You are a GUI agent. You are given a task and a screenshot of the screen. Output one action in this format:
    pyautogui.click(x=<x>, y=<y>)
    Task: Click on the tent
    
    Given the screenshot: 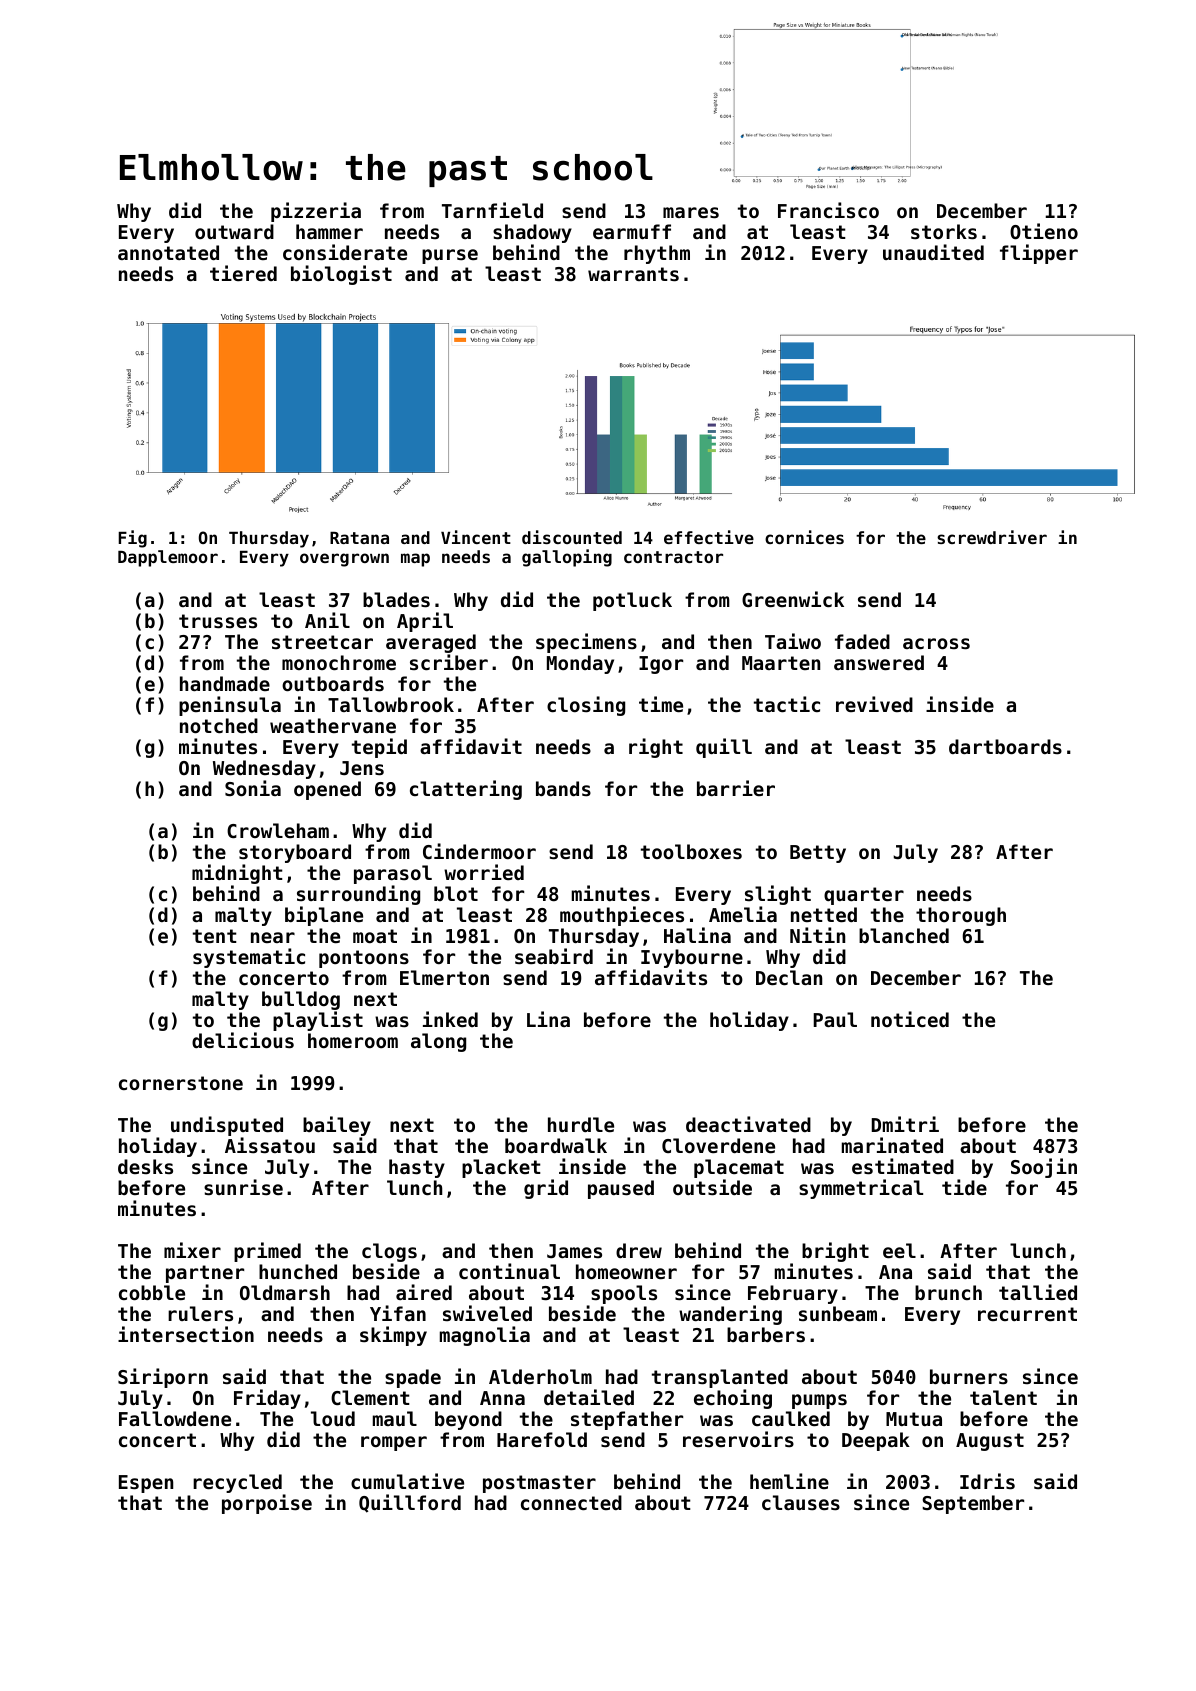 What is the action you would take?
    pyautogui.click(x=215, y=936)
